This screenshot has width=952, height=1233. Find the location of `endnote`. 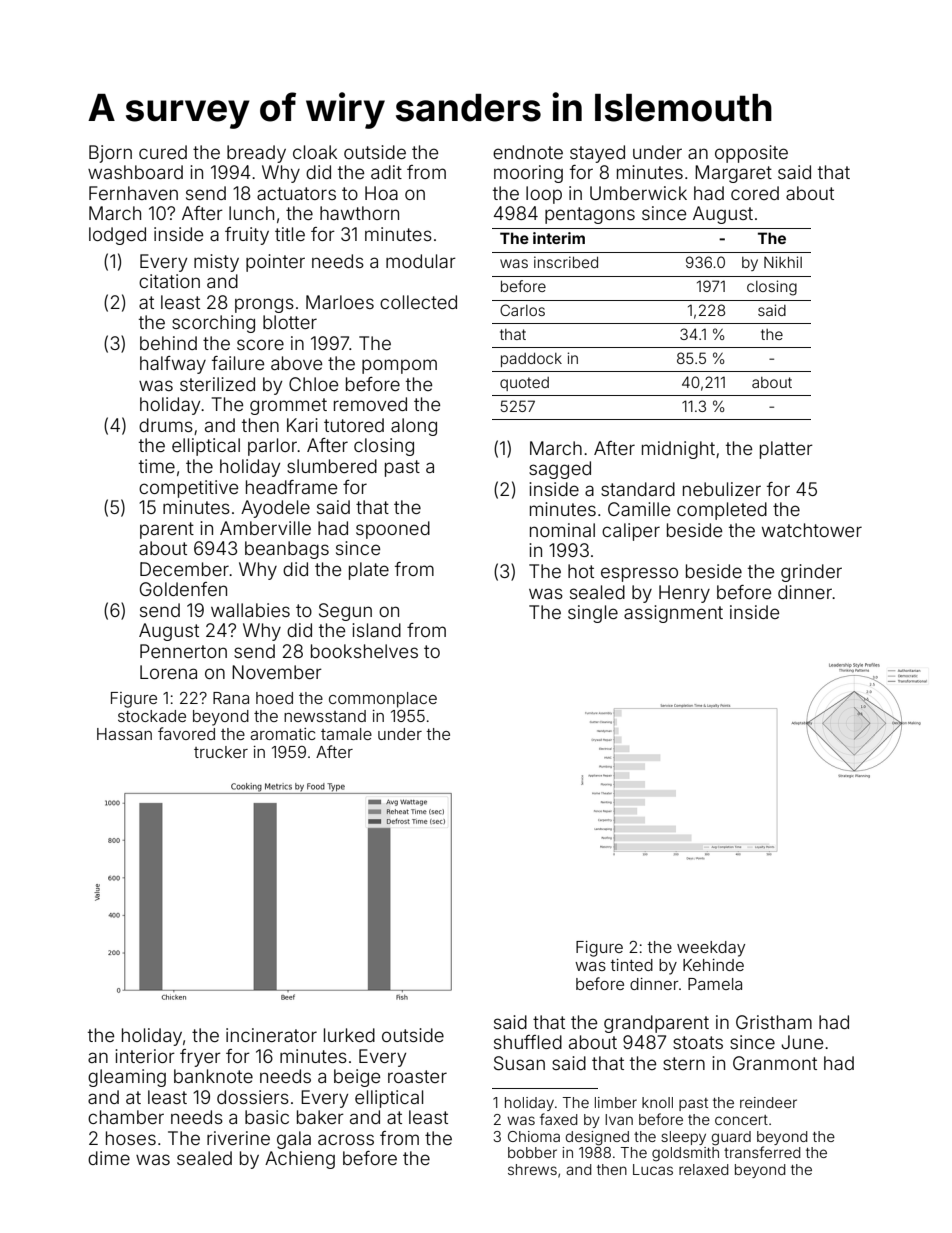

endnote is located at coordinates (528, 152).
